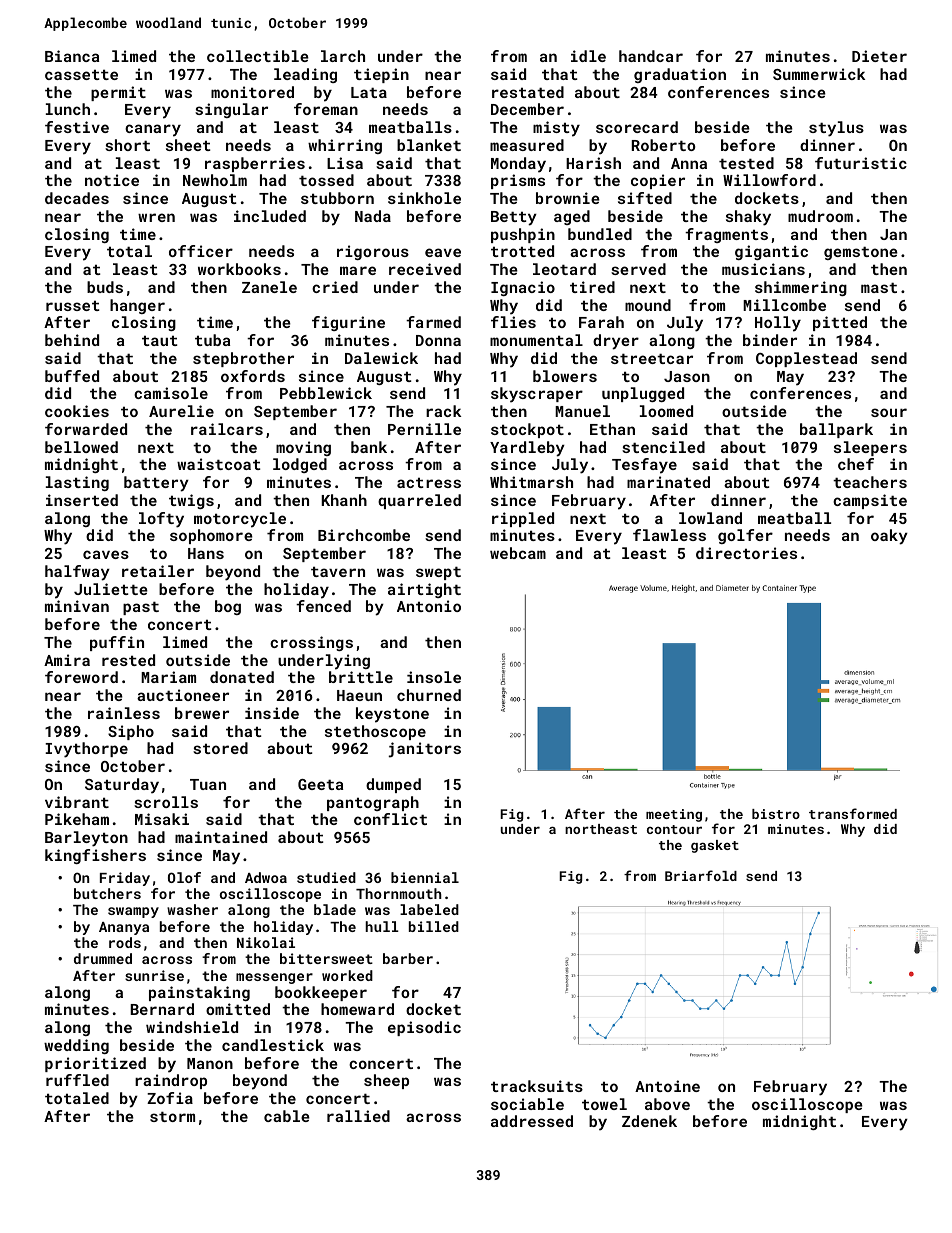 This document has width=952, height=1233. What do you see at coordinates (81, 677) in the document?
I see `foreword` at bounding box center [81, 677].
